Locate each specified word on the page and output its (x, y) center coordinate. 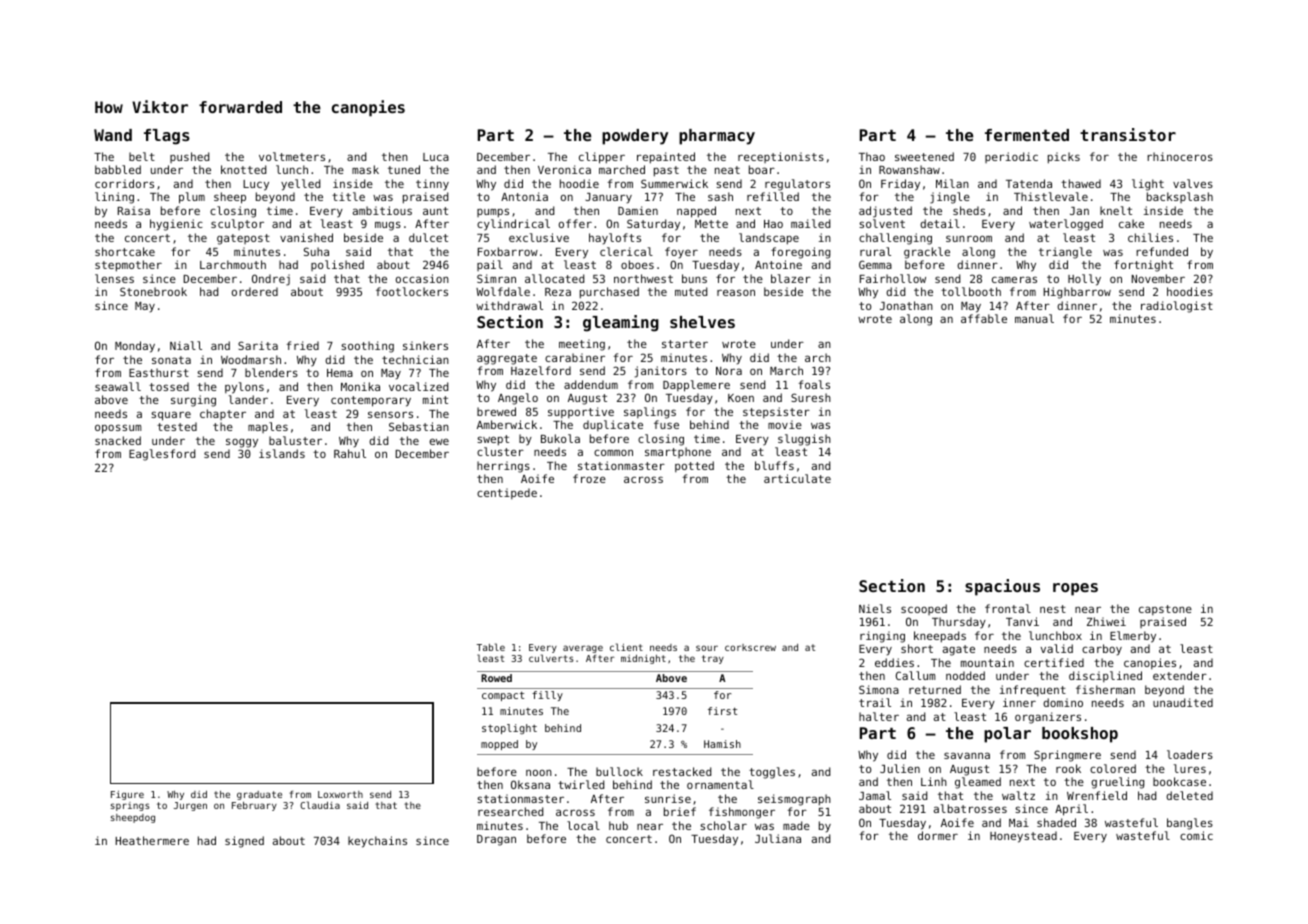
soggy (242, 443)
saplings (650, 413)
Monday (135, 347)
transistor (1128, 134)
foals (814, 384)
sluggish (804, 440)
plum (192, 198)
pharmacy (717, 137)
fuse (666, 424)
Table (491, 647)
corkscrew (750, 647)
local (583, 825)
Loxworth (340, 794)
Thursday (959, 622)
